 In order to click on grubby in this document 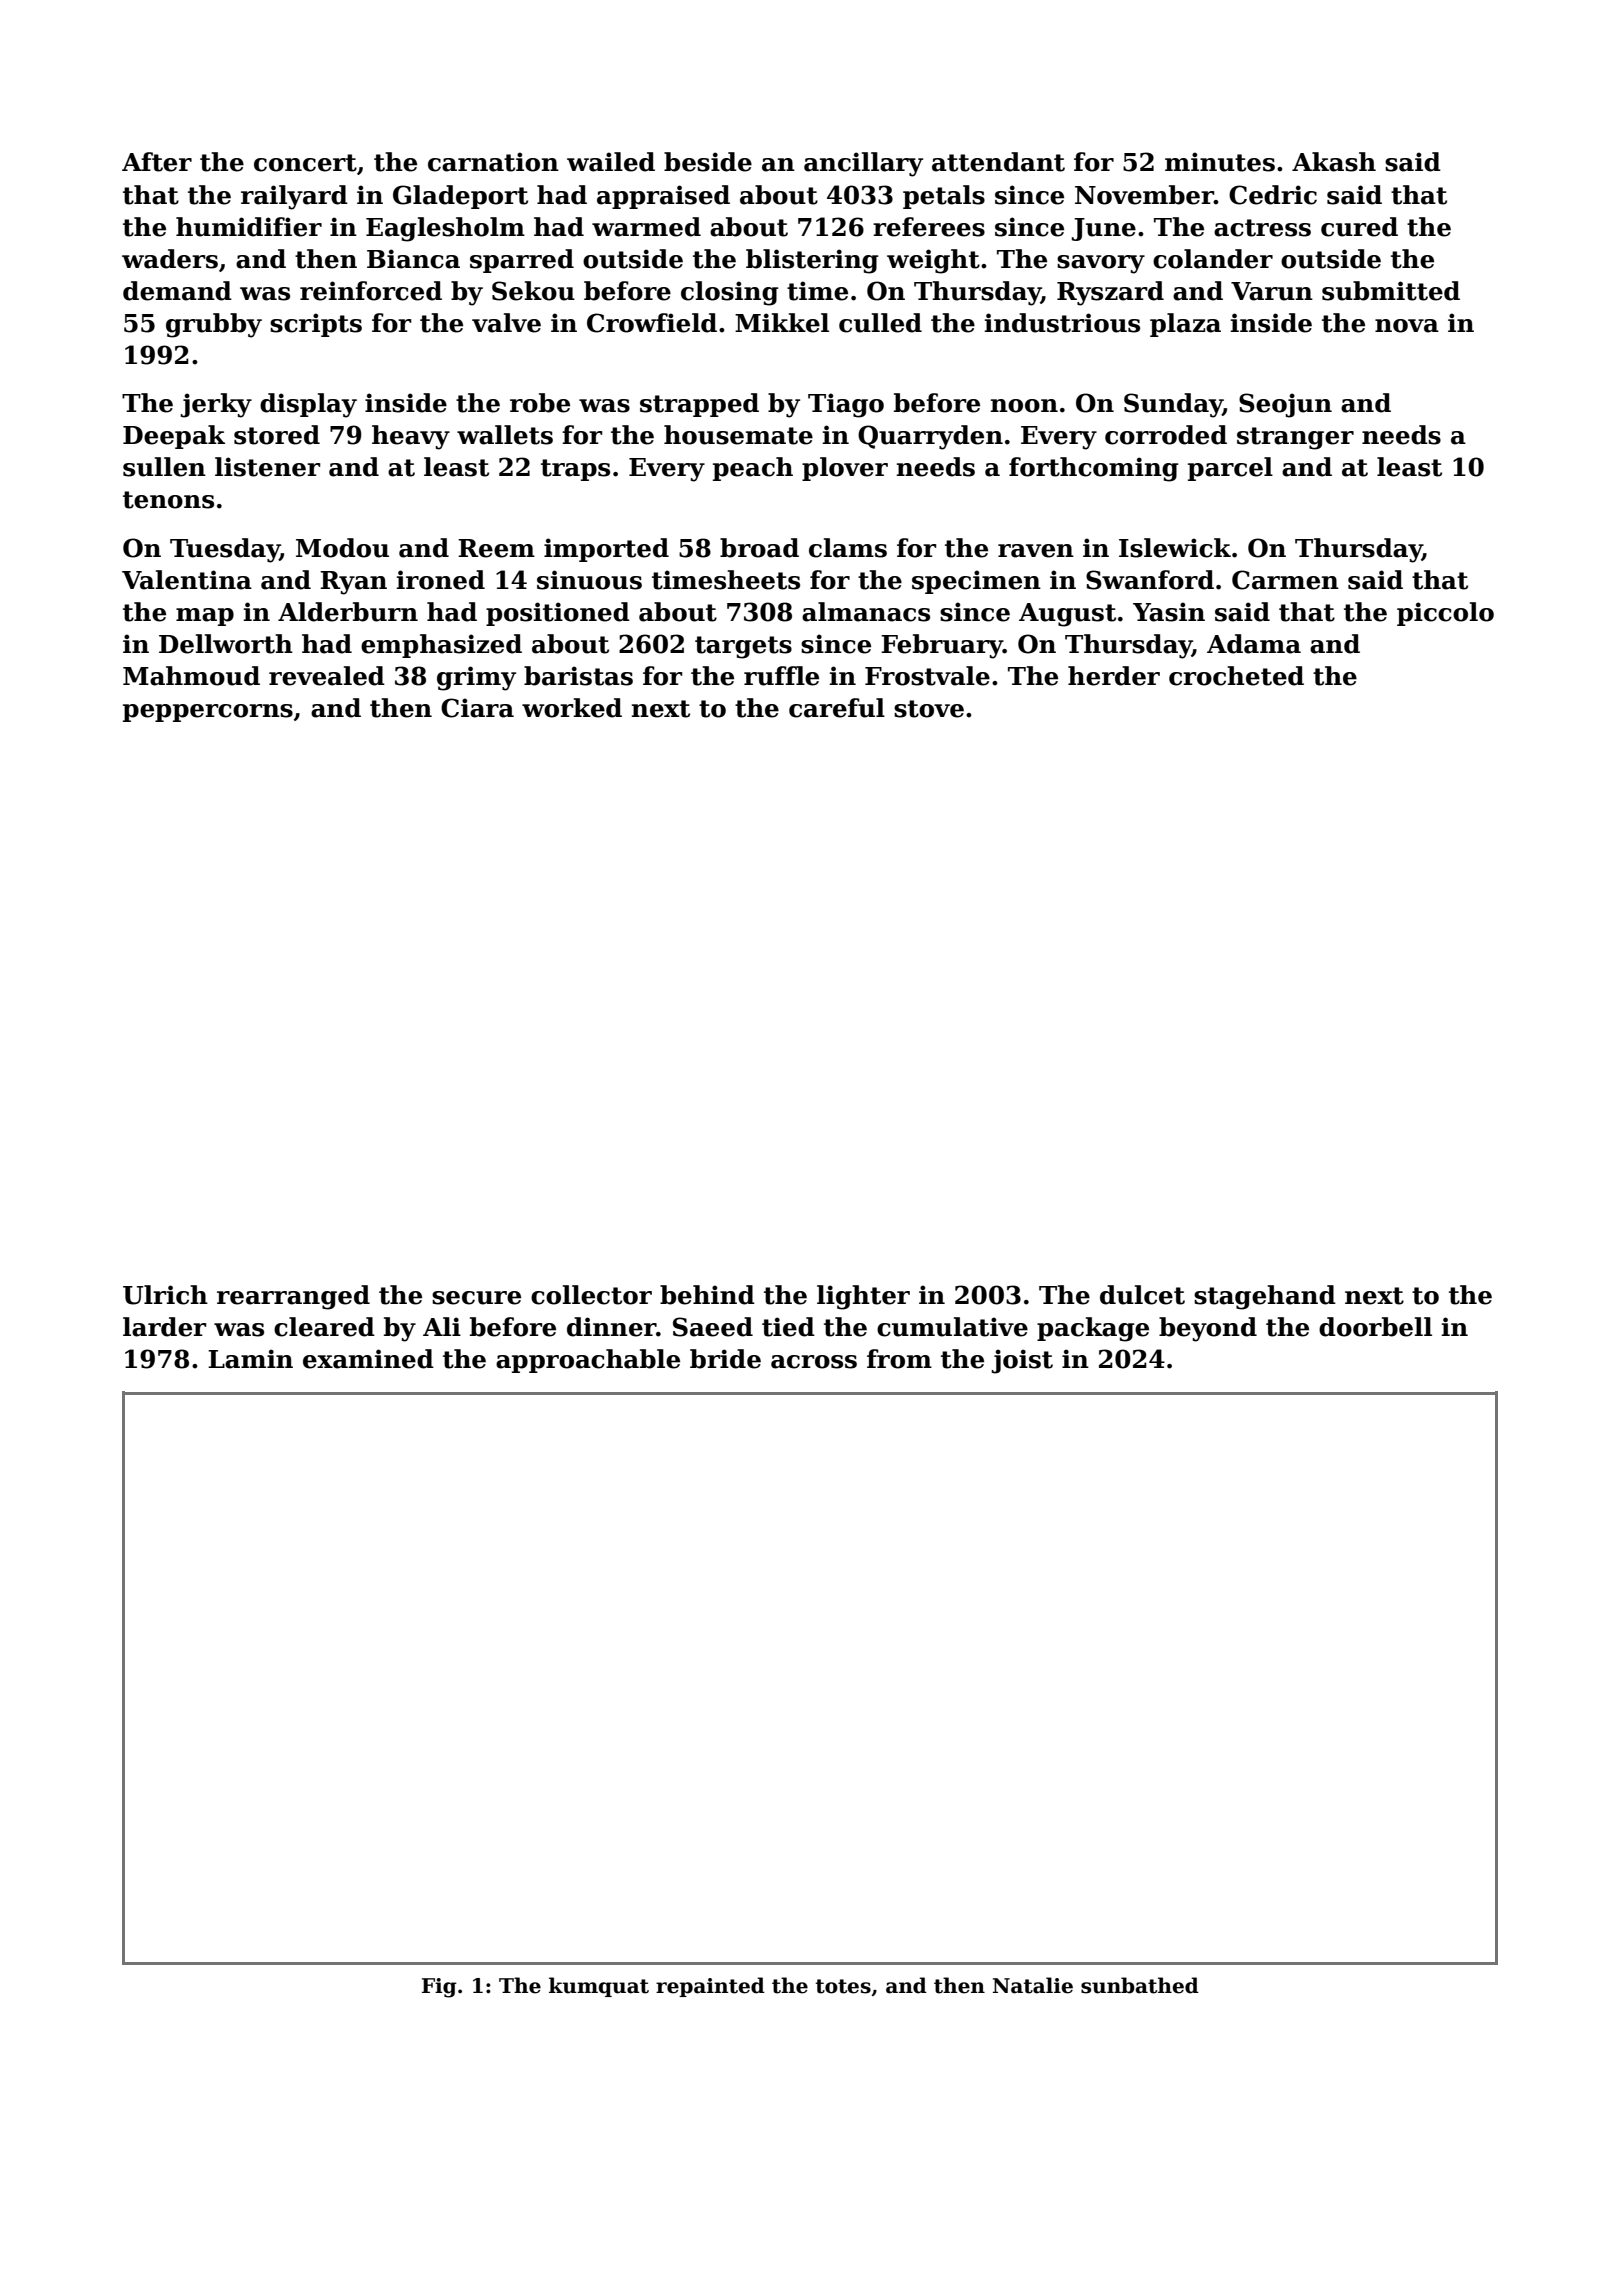, I will do `click(214, 325)`.
